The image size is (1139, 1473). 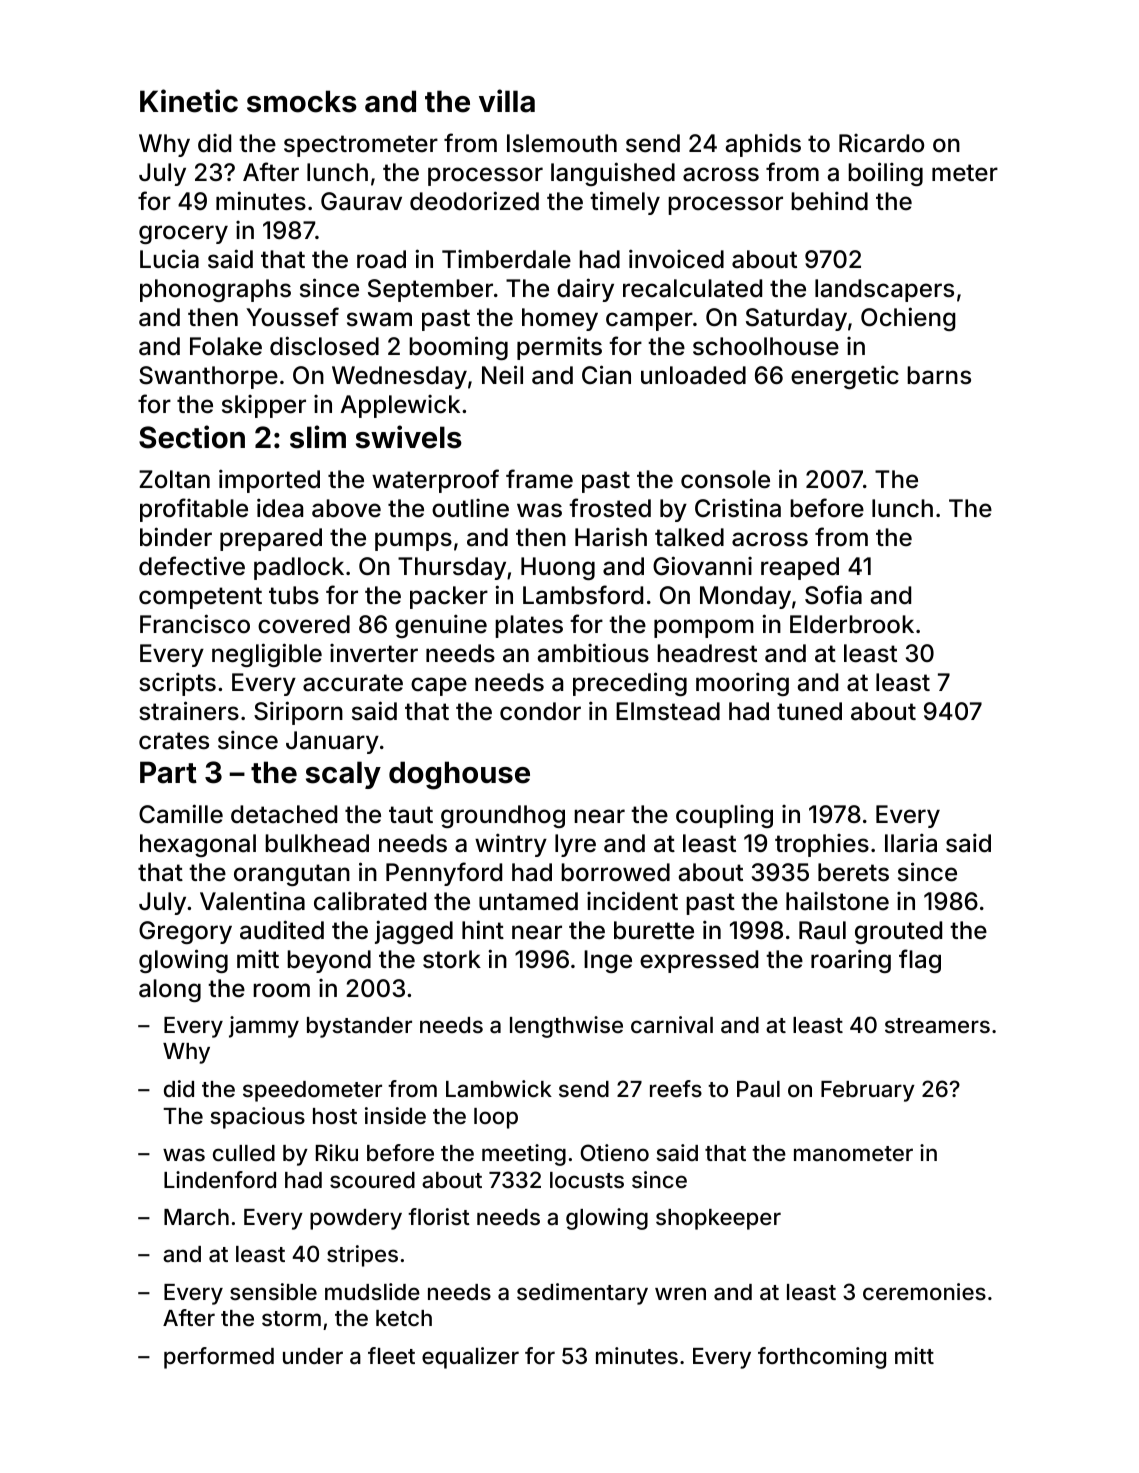 What do you see at coordinates (558, 568) in the screenshot?
I see `Huong` at bounding box center [558, 568].
